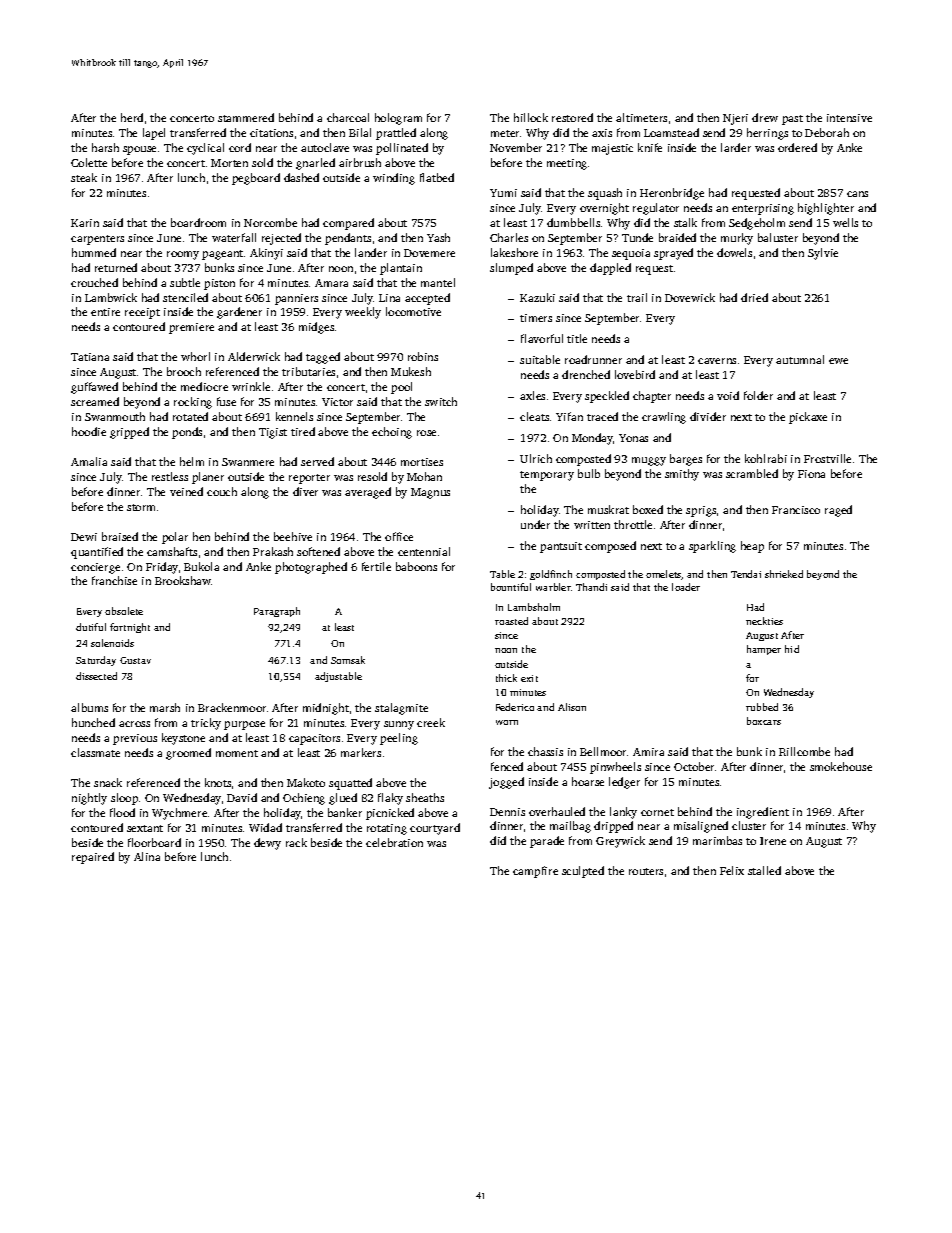  Describe the element at coordinates (532, 395) in the screenshot. I see `axles` at that location.
